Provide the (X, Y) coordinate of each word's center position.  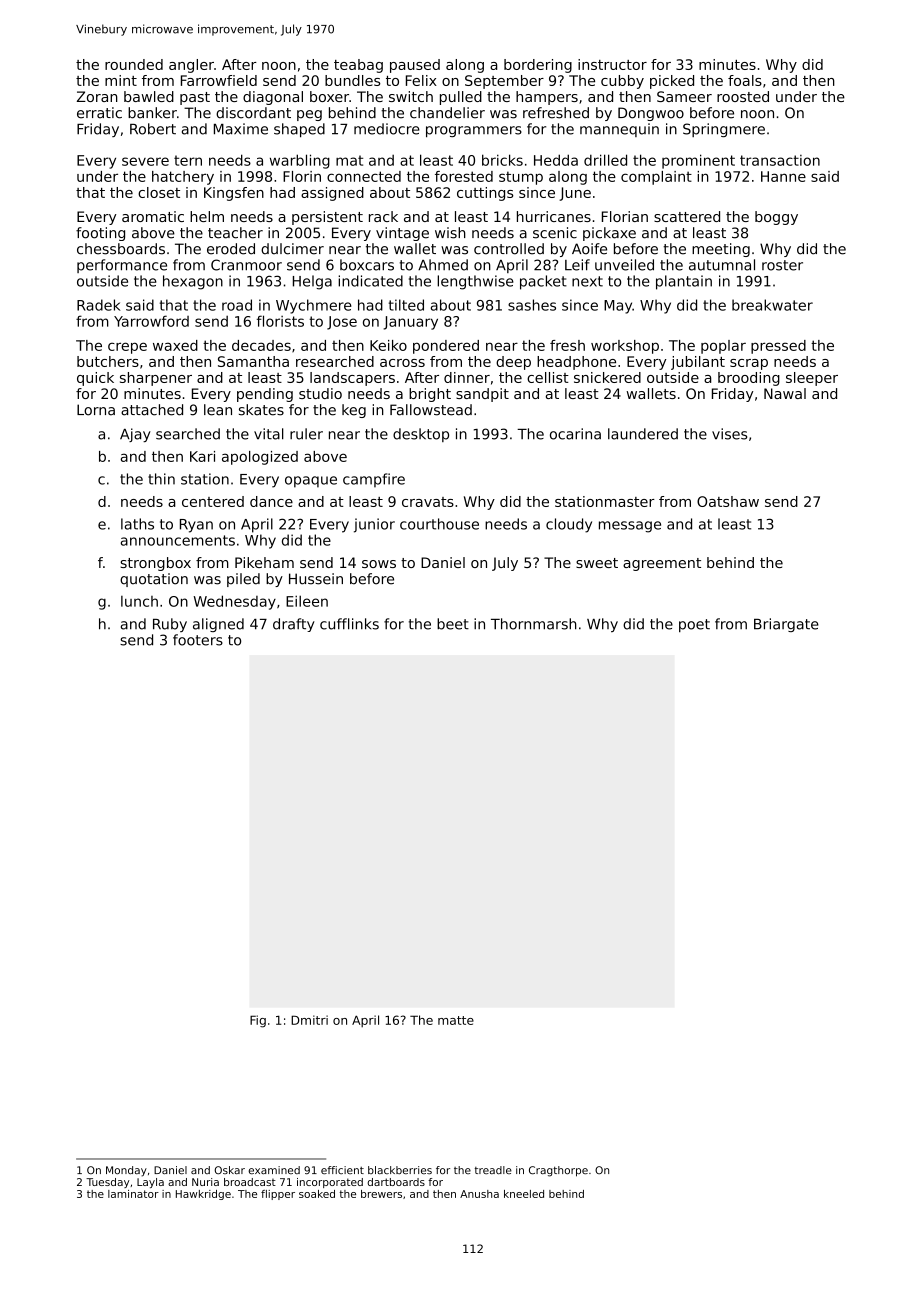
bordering (538, 66)
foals (745, 80)
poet (694, 625)
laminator (133, 1194)
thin (161, 479)
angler (191, 66)
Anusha (479, 1194)
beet (453, 624)
